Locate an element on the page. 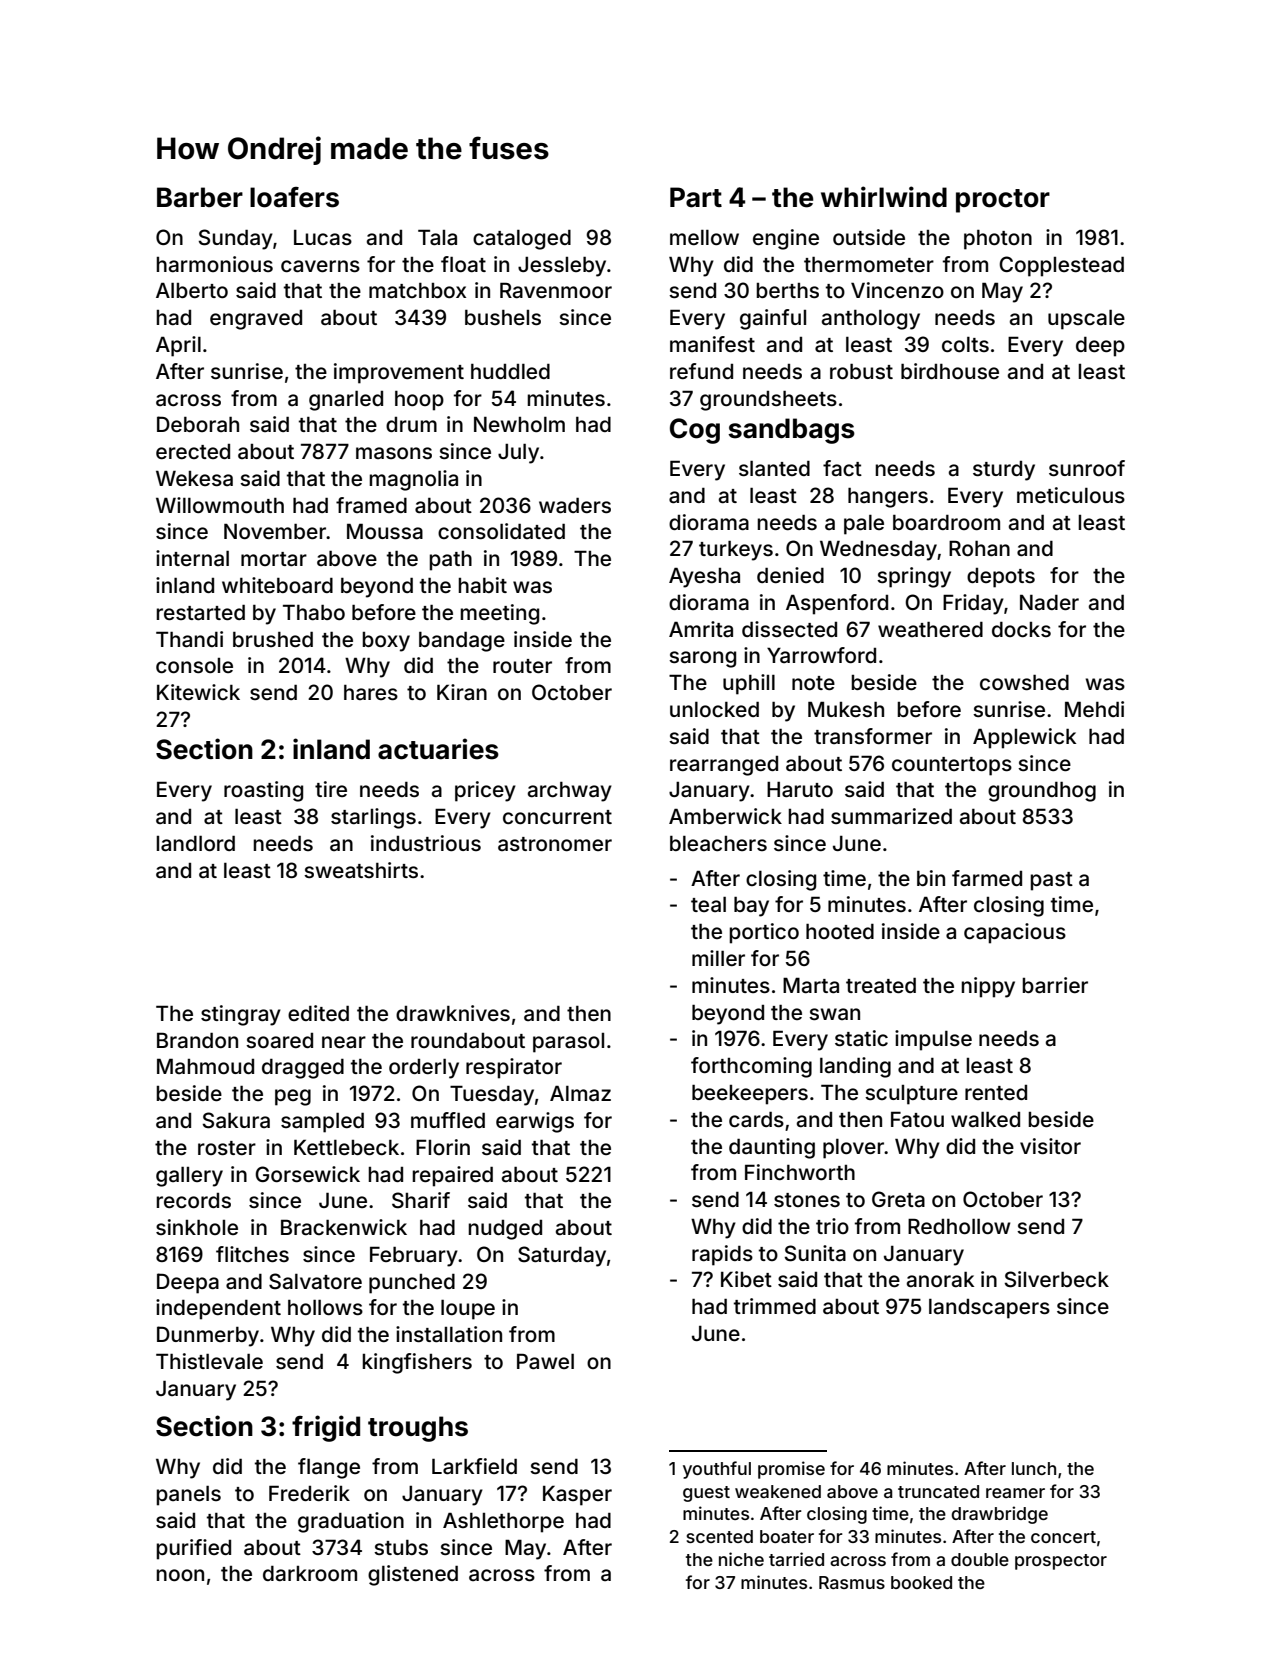  rearranged is located at coordinates (724, 766).
